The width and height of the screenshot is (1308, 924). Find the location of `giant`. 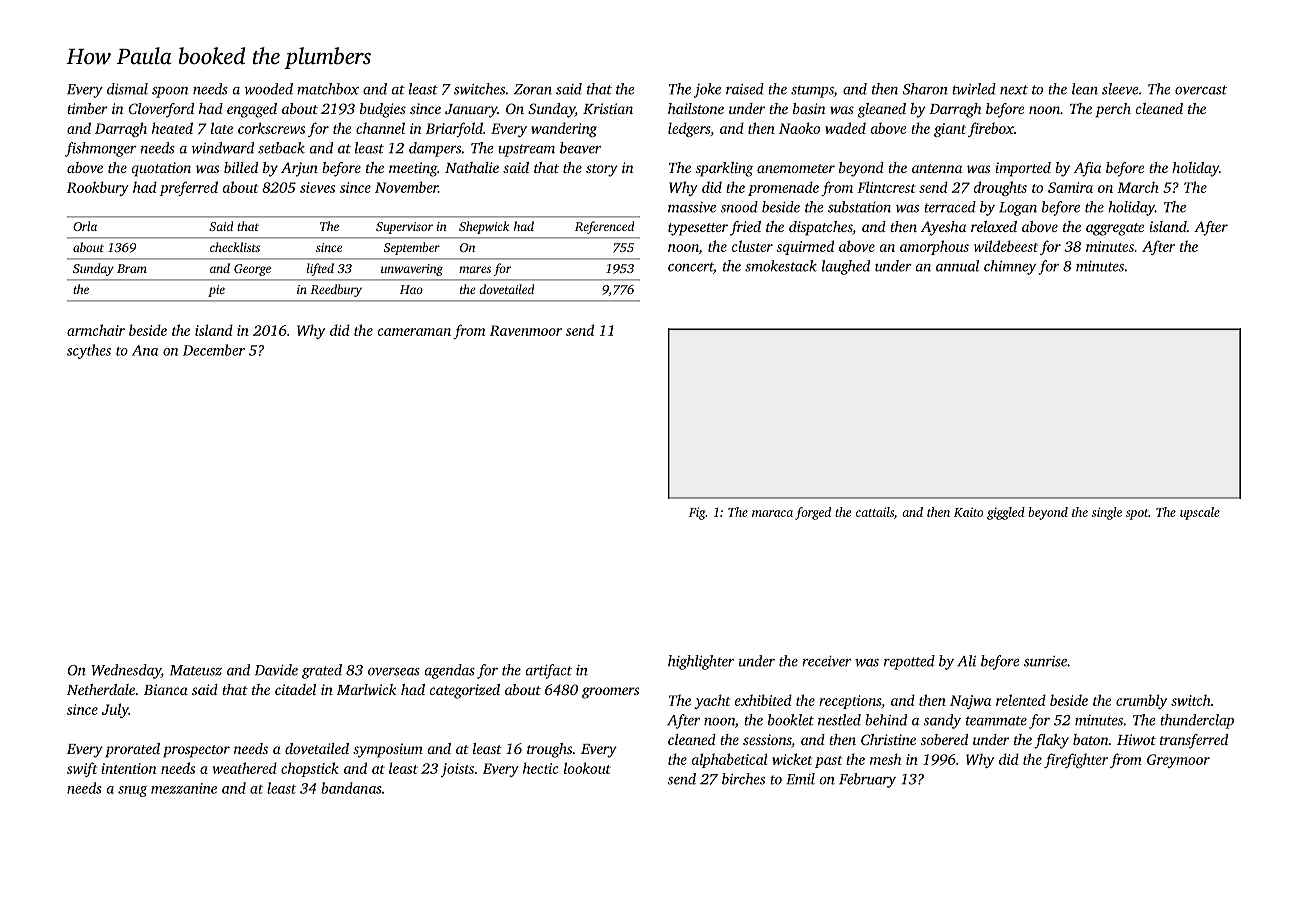

giant is located at coordinates (950, 130).
